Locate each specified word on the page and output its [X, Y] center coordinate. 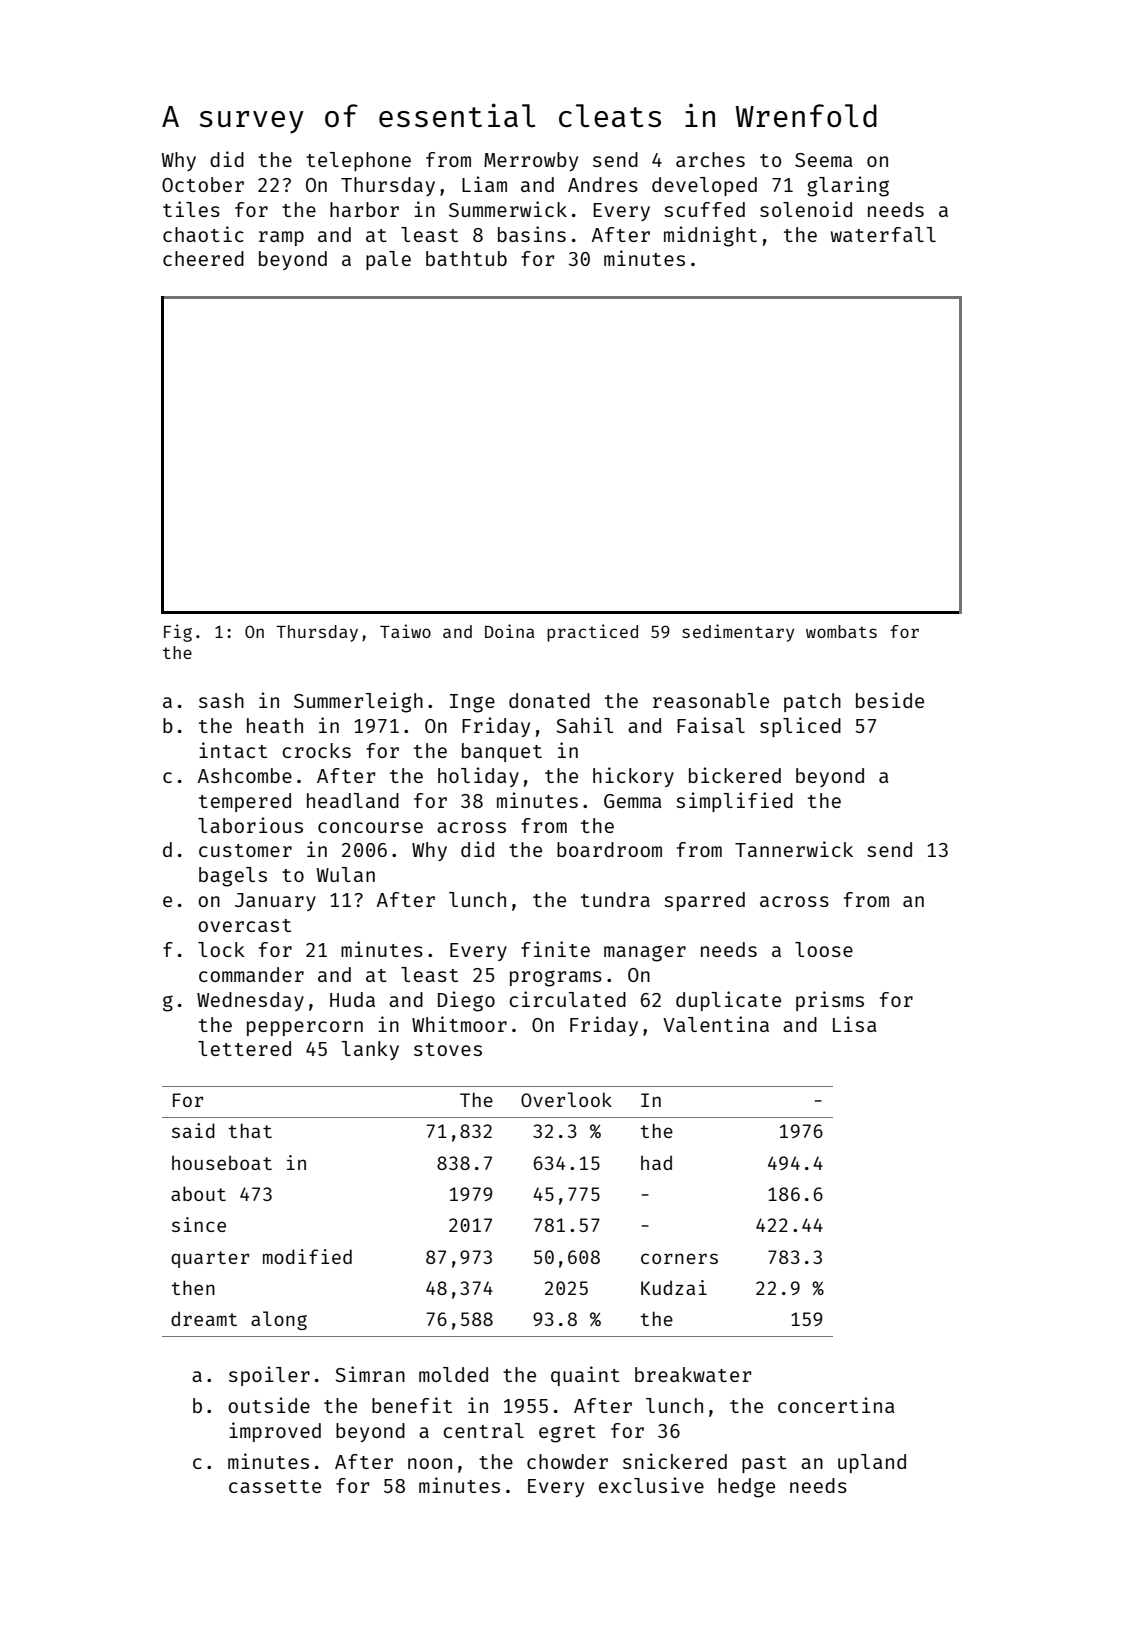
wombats [841, 631]
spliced [800, 727]
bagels [233, 877]
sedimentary [738, 633]
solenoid [806, 209]
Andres [603, 184]
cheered [203, 258]
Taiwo [405, 631]
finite [555, 949]
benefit [412, 1405]
